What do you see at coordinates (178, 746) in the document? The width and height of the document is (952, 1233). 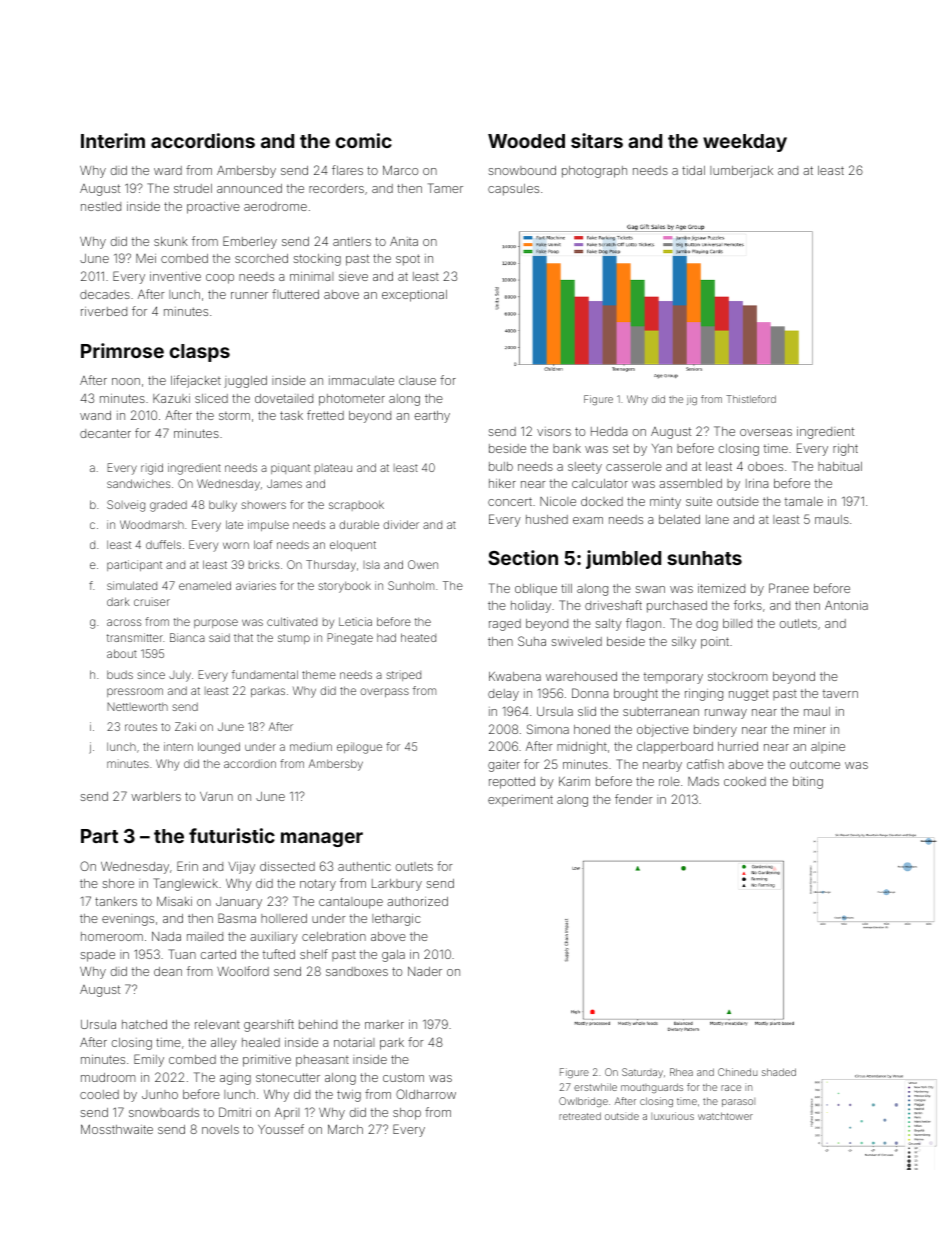 I see `intern` at bounding box center [178, 746].
